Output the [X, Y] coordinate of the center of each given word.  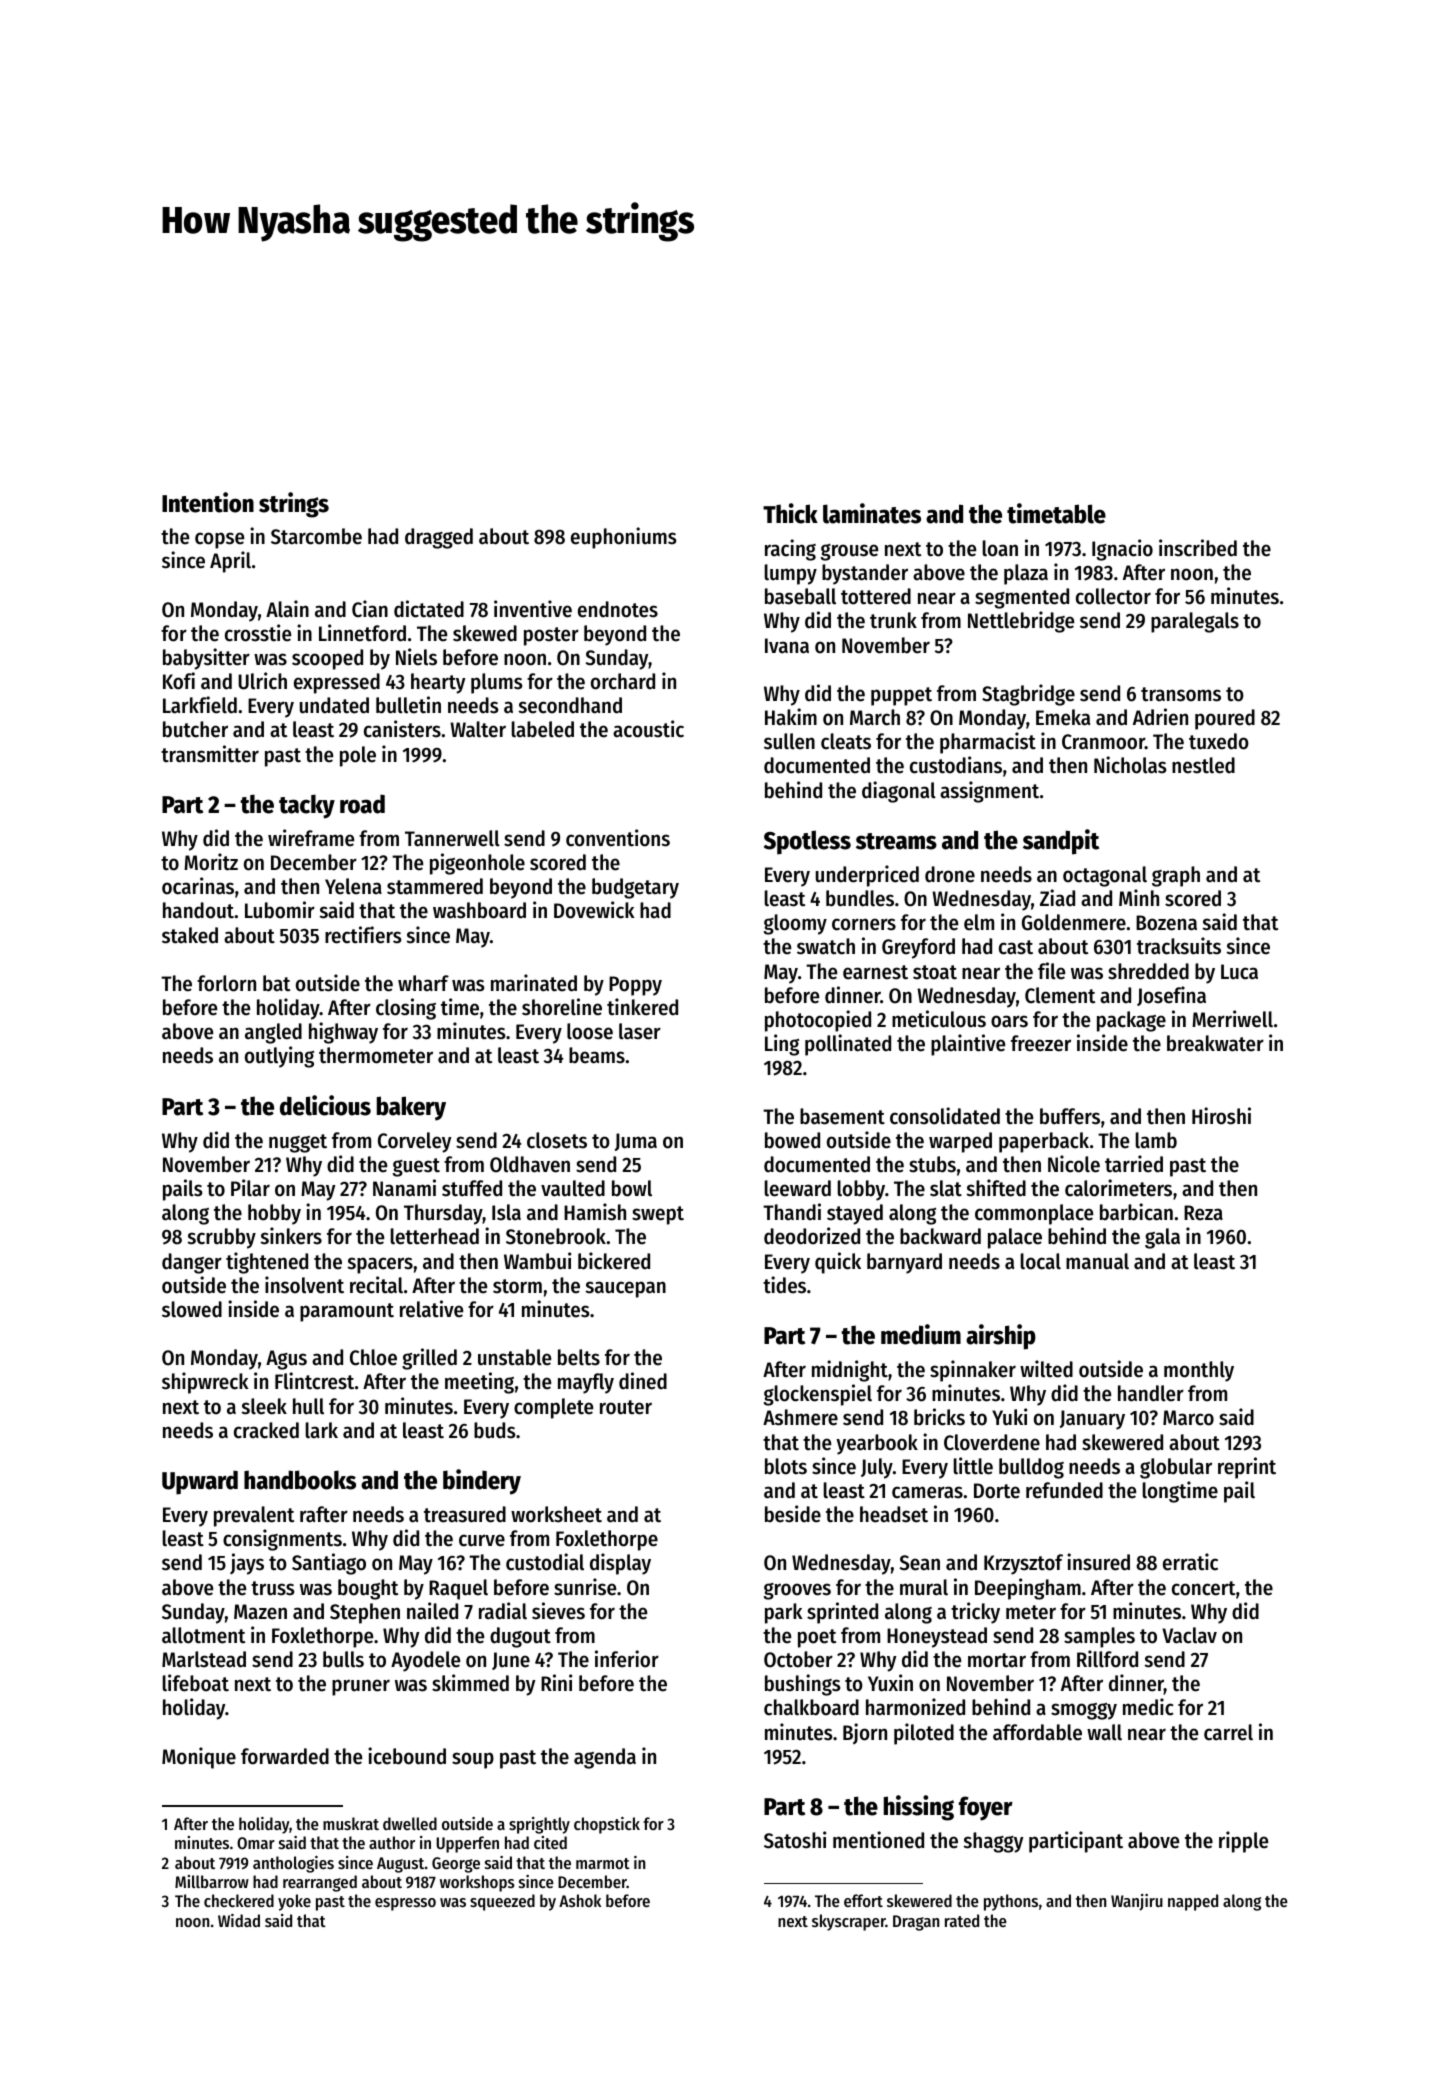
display [620, 1564]
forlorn [226, 983]
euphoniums [623, 538]
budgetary [635, 888]
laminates [872, 513]
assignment [989, 792]
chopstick [607, 1825]
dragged [439, 538]
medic [1148, 1707]
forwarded [285, 1756]
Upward [200, 1482]
